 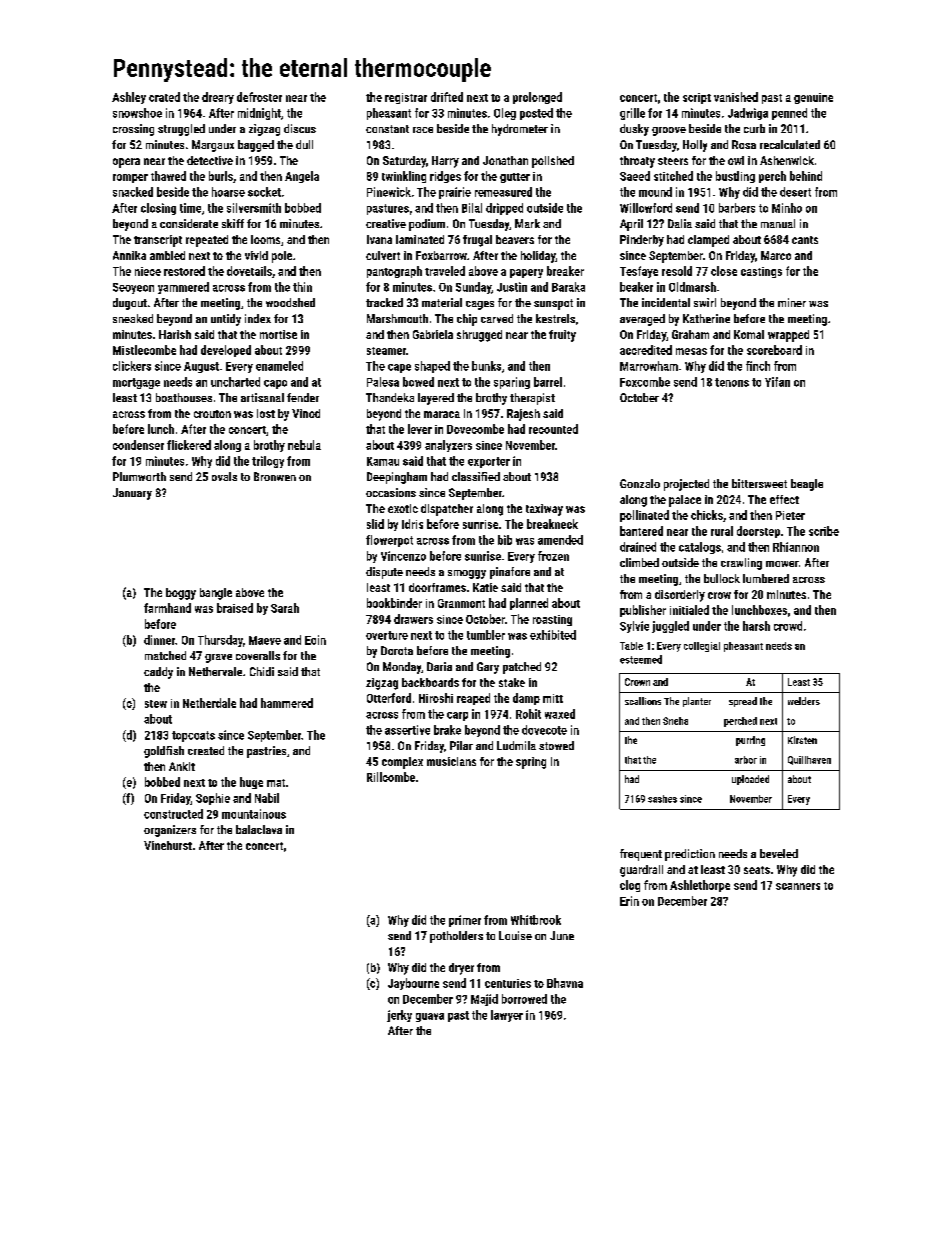 What do you see at coordinates (287, 703) in the image?
I see `hammered` at bounding box center [287, 703].
